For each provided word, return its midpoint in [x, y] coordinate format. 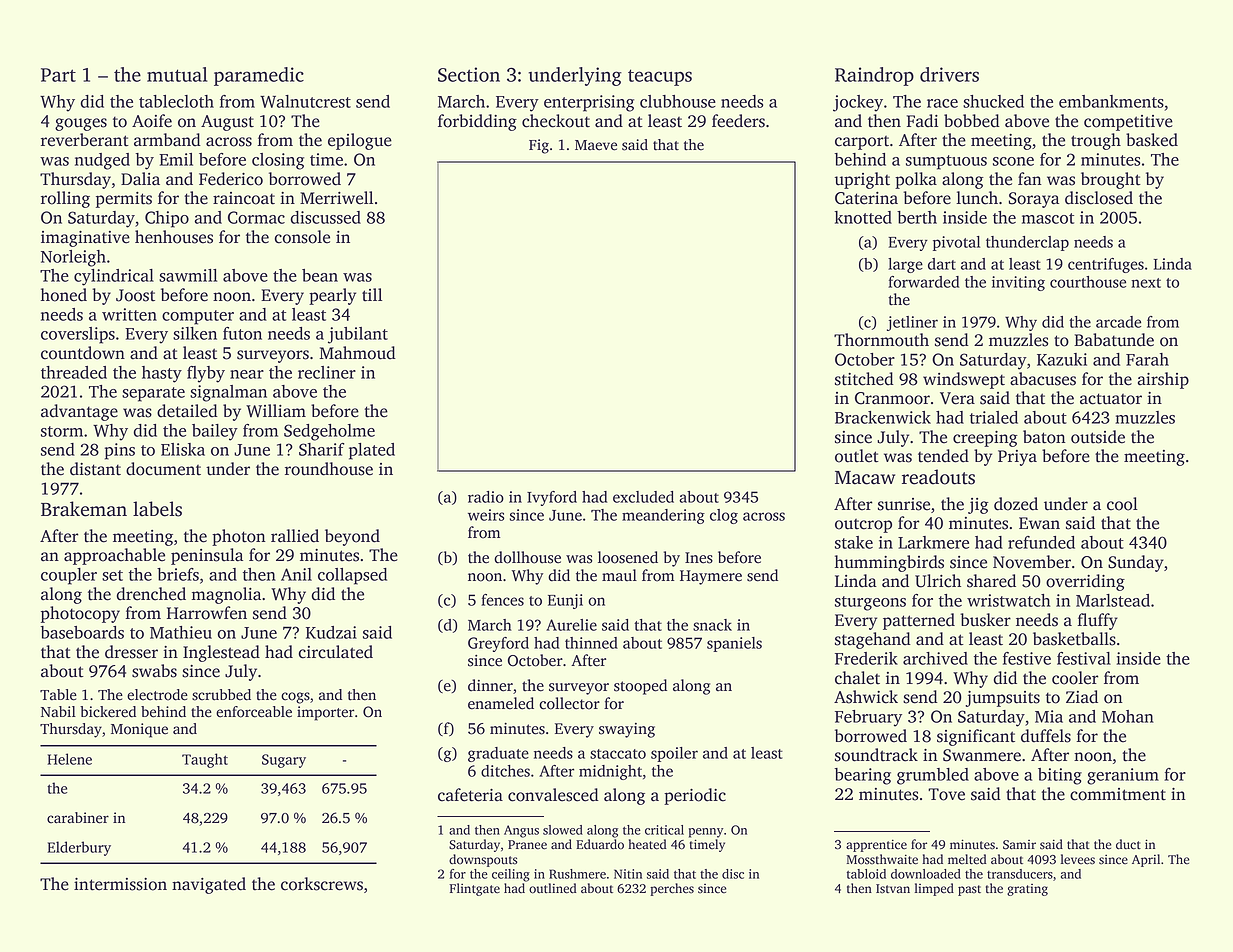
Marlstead [1113, 600]
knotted [863, 217]
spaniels [734, 644]
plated [372, 451]
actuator [1111, 399]
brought [1111, 180]
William [276, 411]
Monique [139, 730]
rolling [65, 199]
